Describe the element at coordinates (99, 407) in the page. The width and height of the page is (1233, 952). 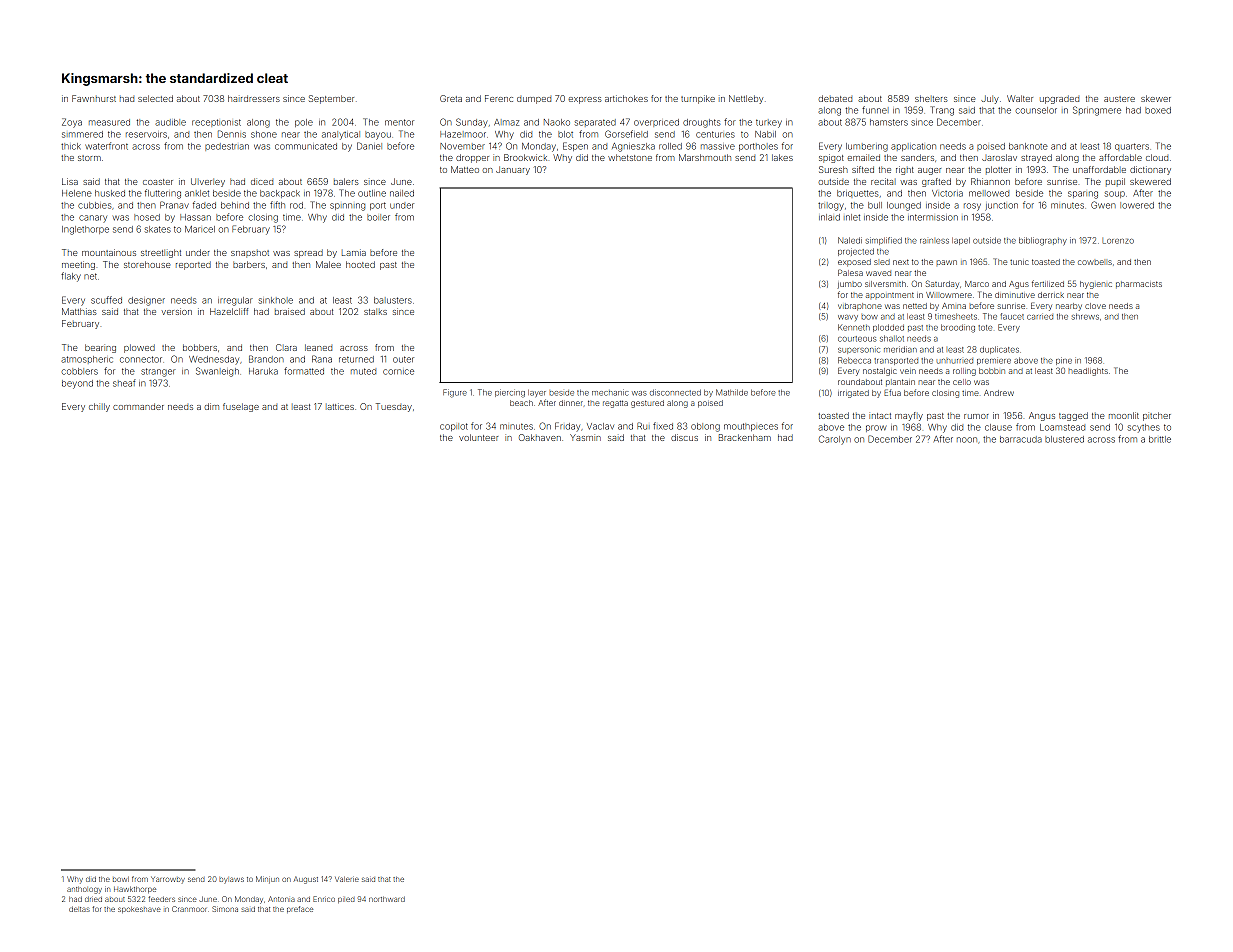
I see `chilly` at that location.
